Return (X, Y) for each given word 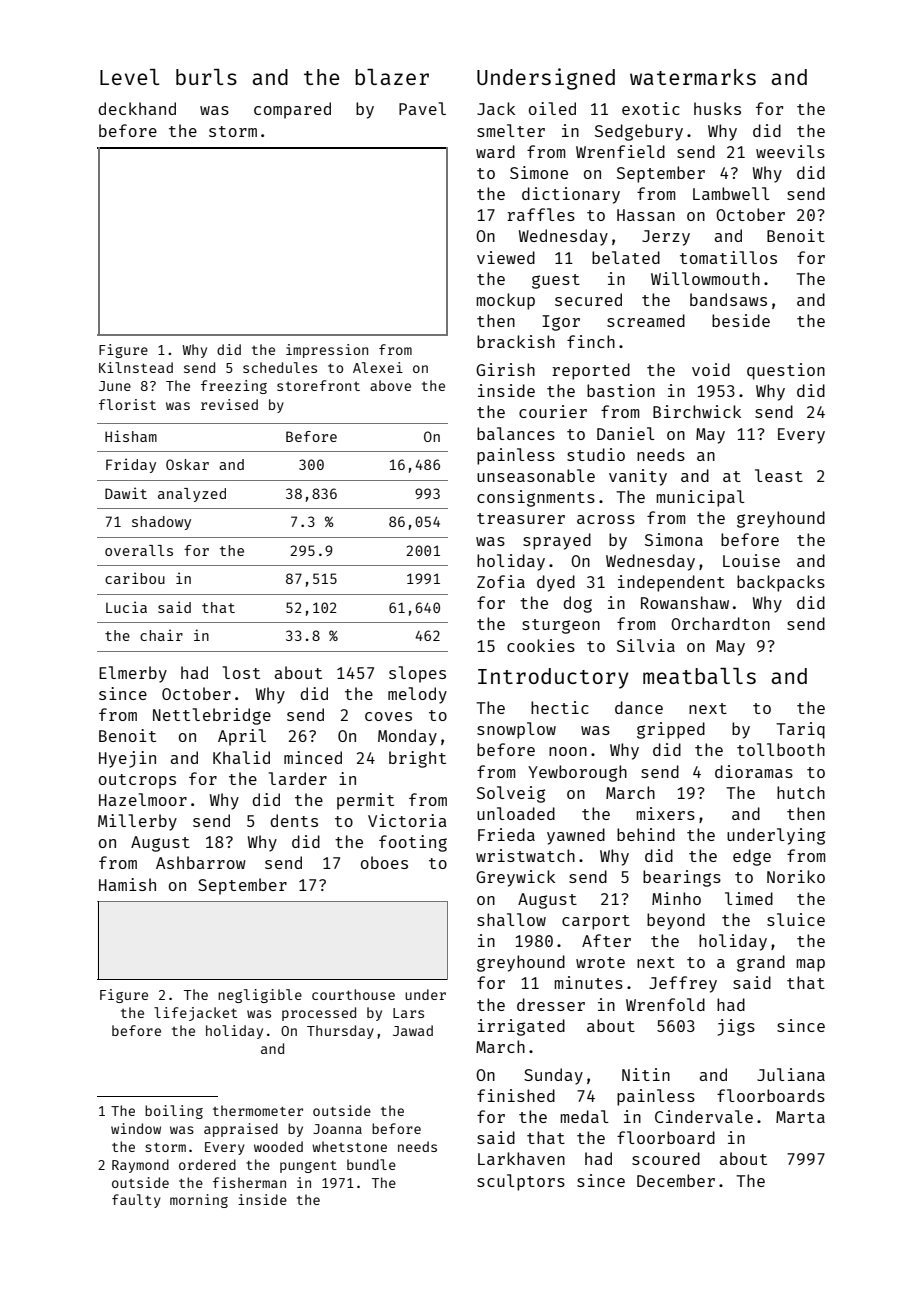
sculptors (521, 1182)
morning (199, 1201)
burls (206, 77)
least (779, 475)
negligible (260, 996)
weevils (790, 151)
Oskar (187, 464)
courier (553, 411)
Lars (408, 1013)
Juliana (791, 1074)
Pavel (422, 108)
